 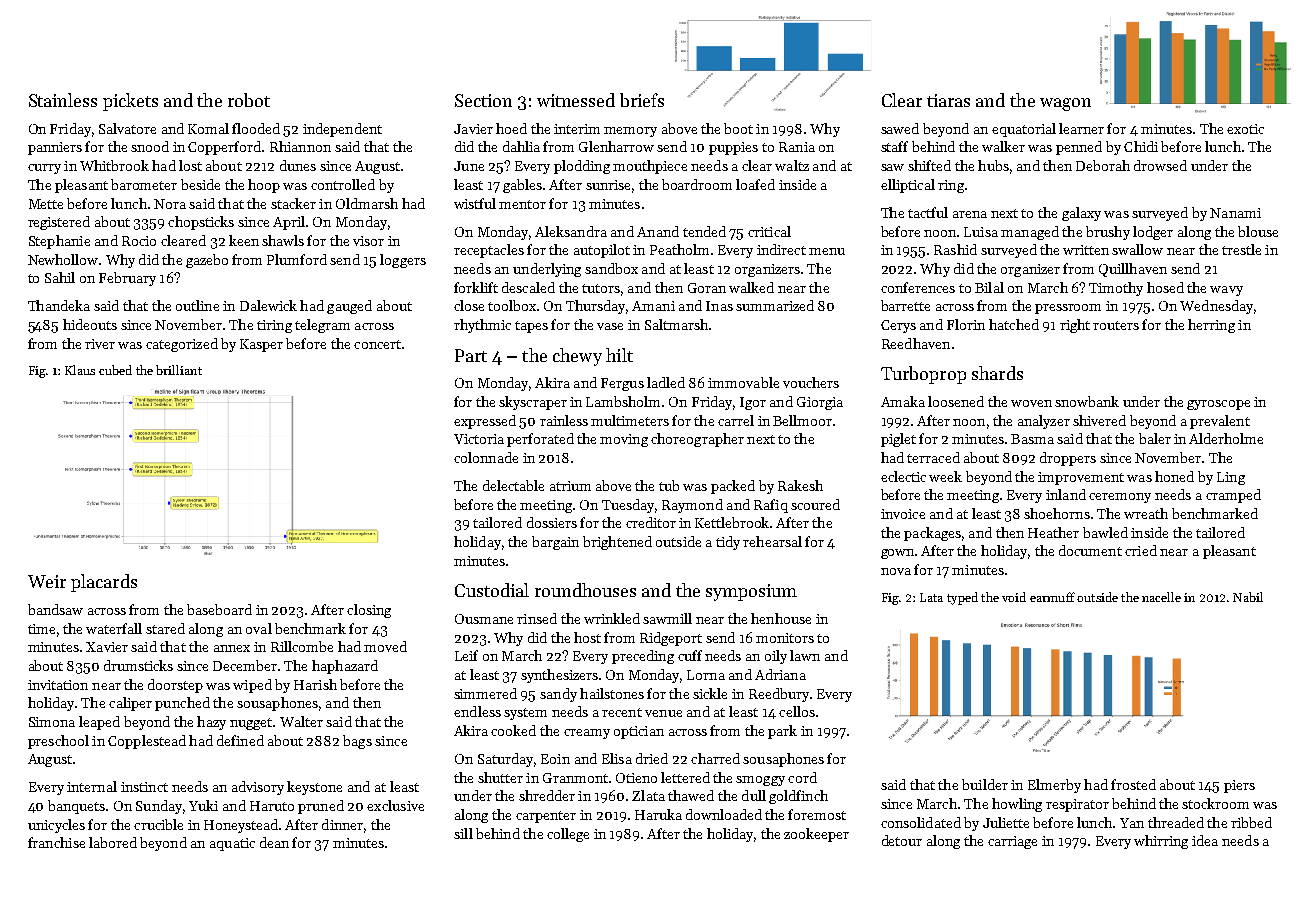 What do you see at coordinates (483, 100) in the screenshot?
I see `Section` at bounding box center [483, 100].
